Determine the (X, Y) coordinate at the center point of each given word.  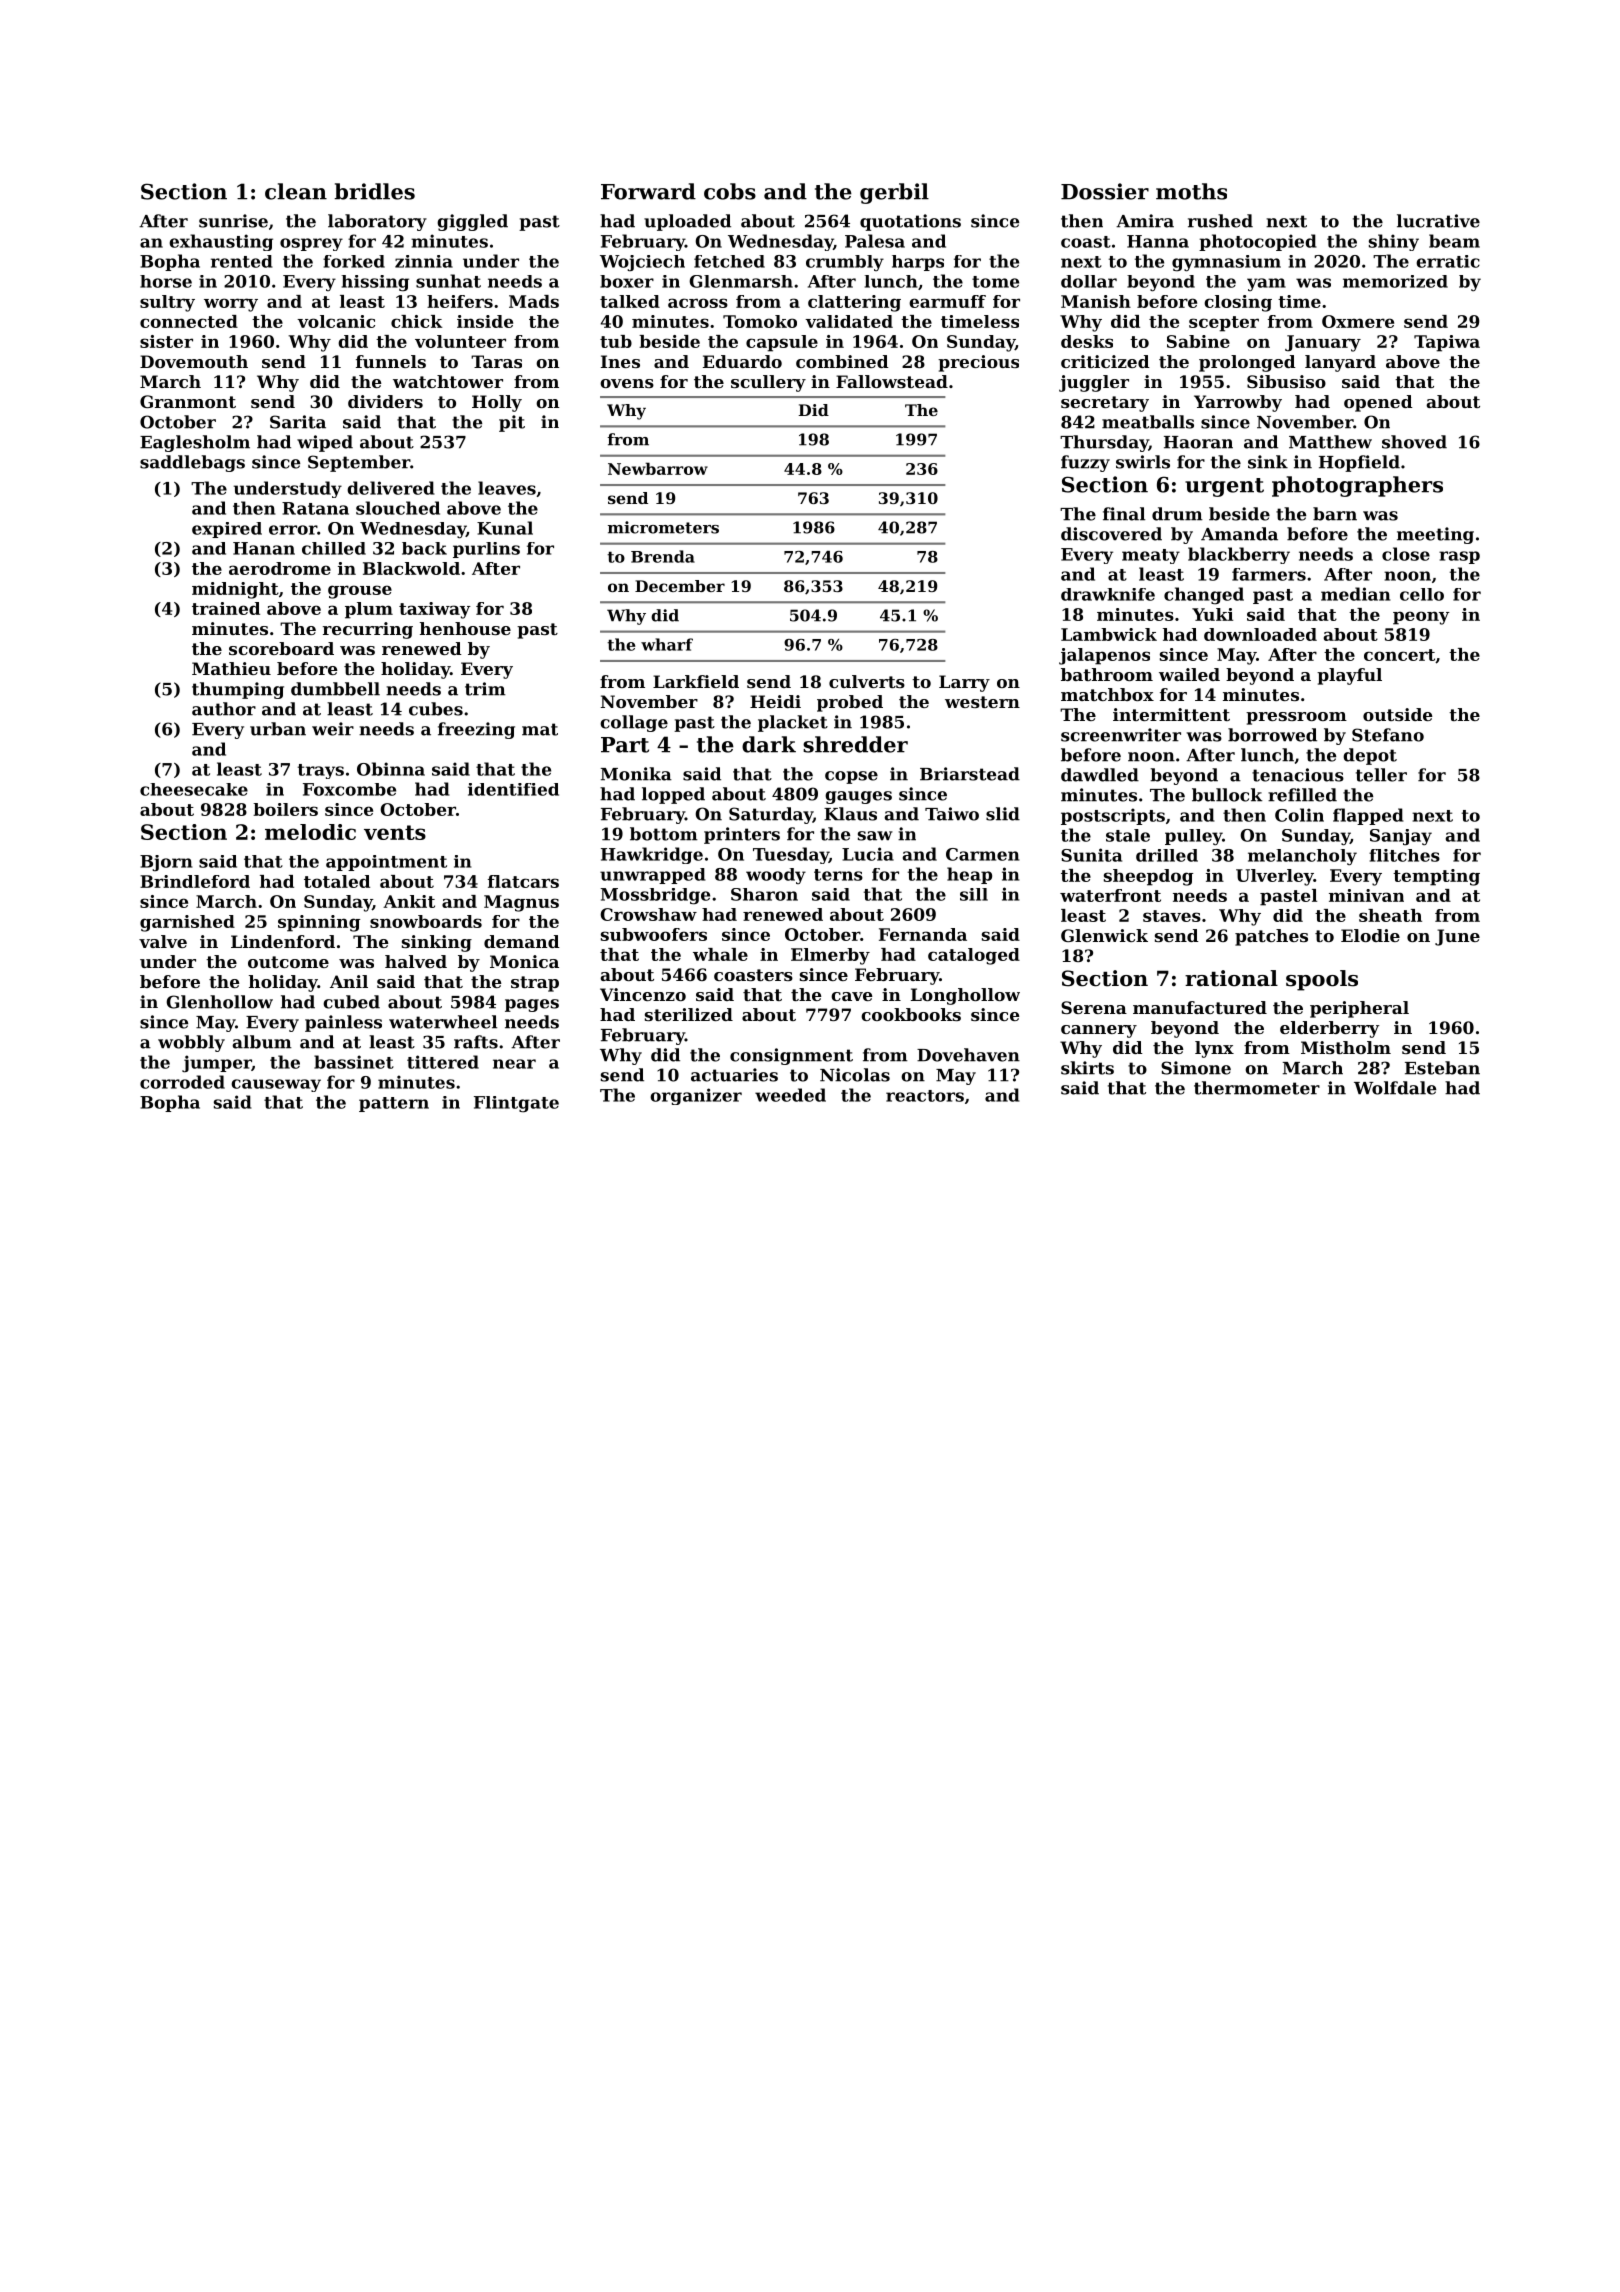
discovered (1111, 534)
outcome (288, 962)
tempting (1436, 877)
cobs (730, 191)
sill (974, 894)
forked (354, 261)
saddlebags (192, 463)
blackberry (1239, 555)
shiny (1394, 242)
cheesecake (194, 789)
